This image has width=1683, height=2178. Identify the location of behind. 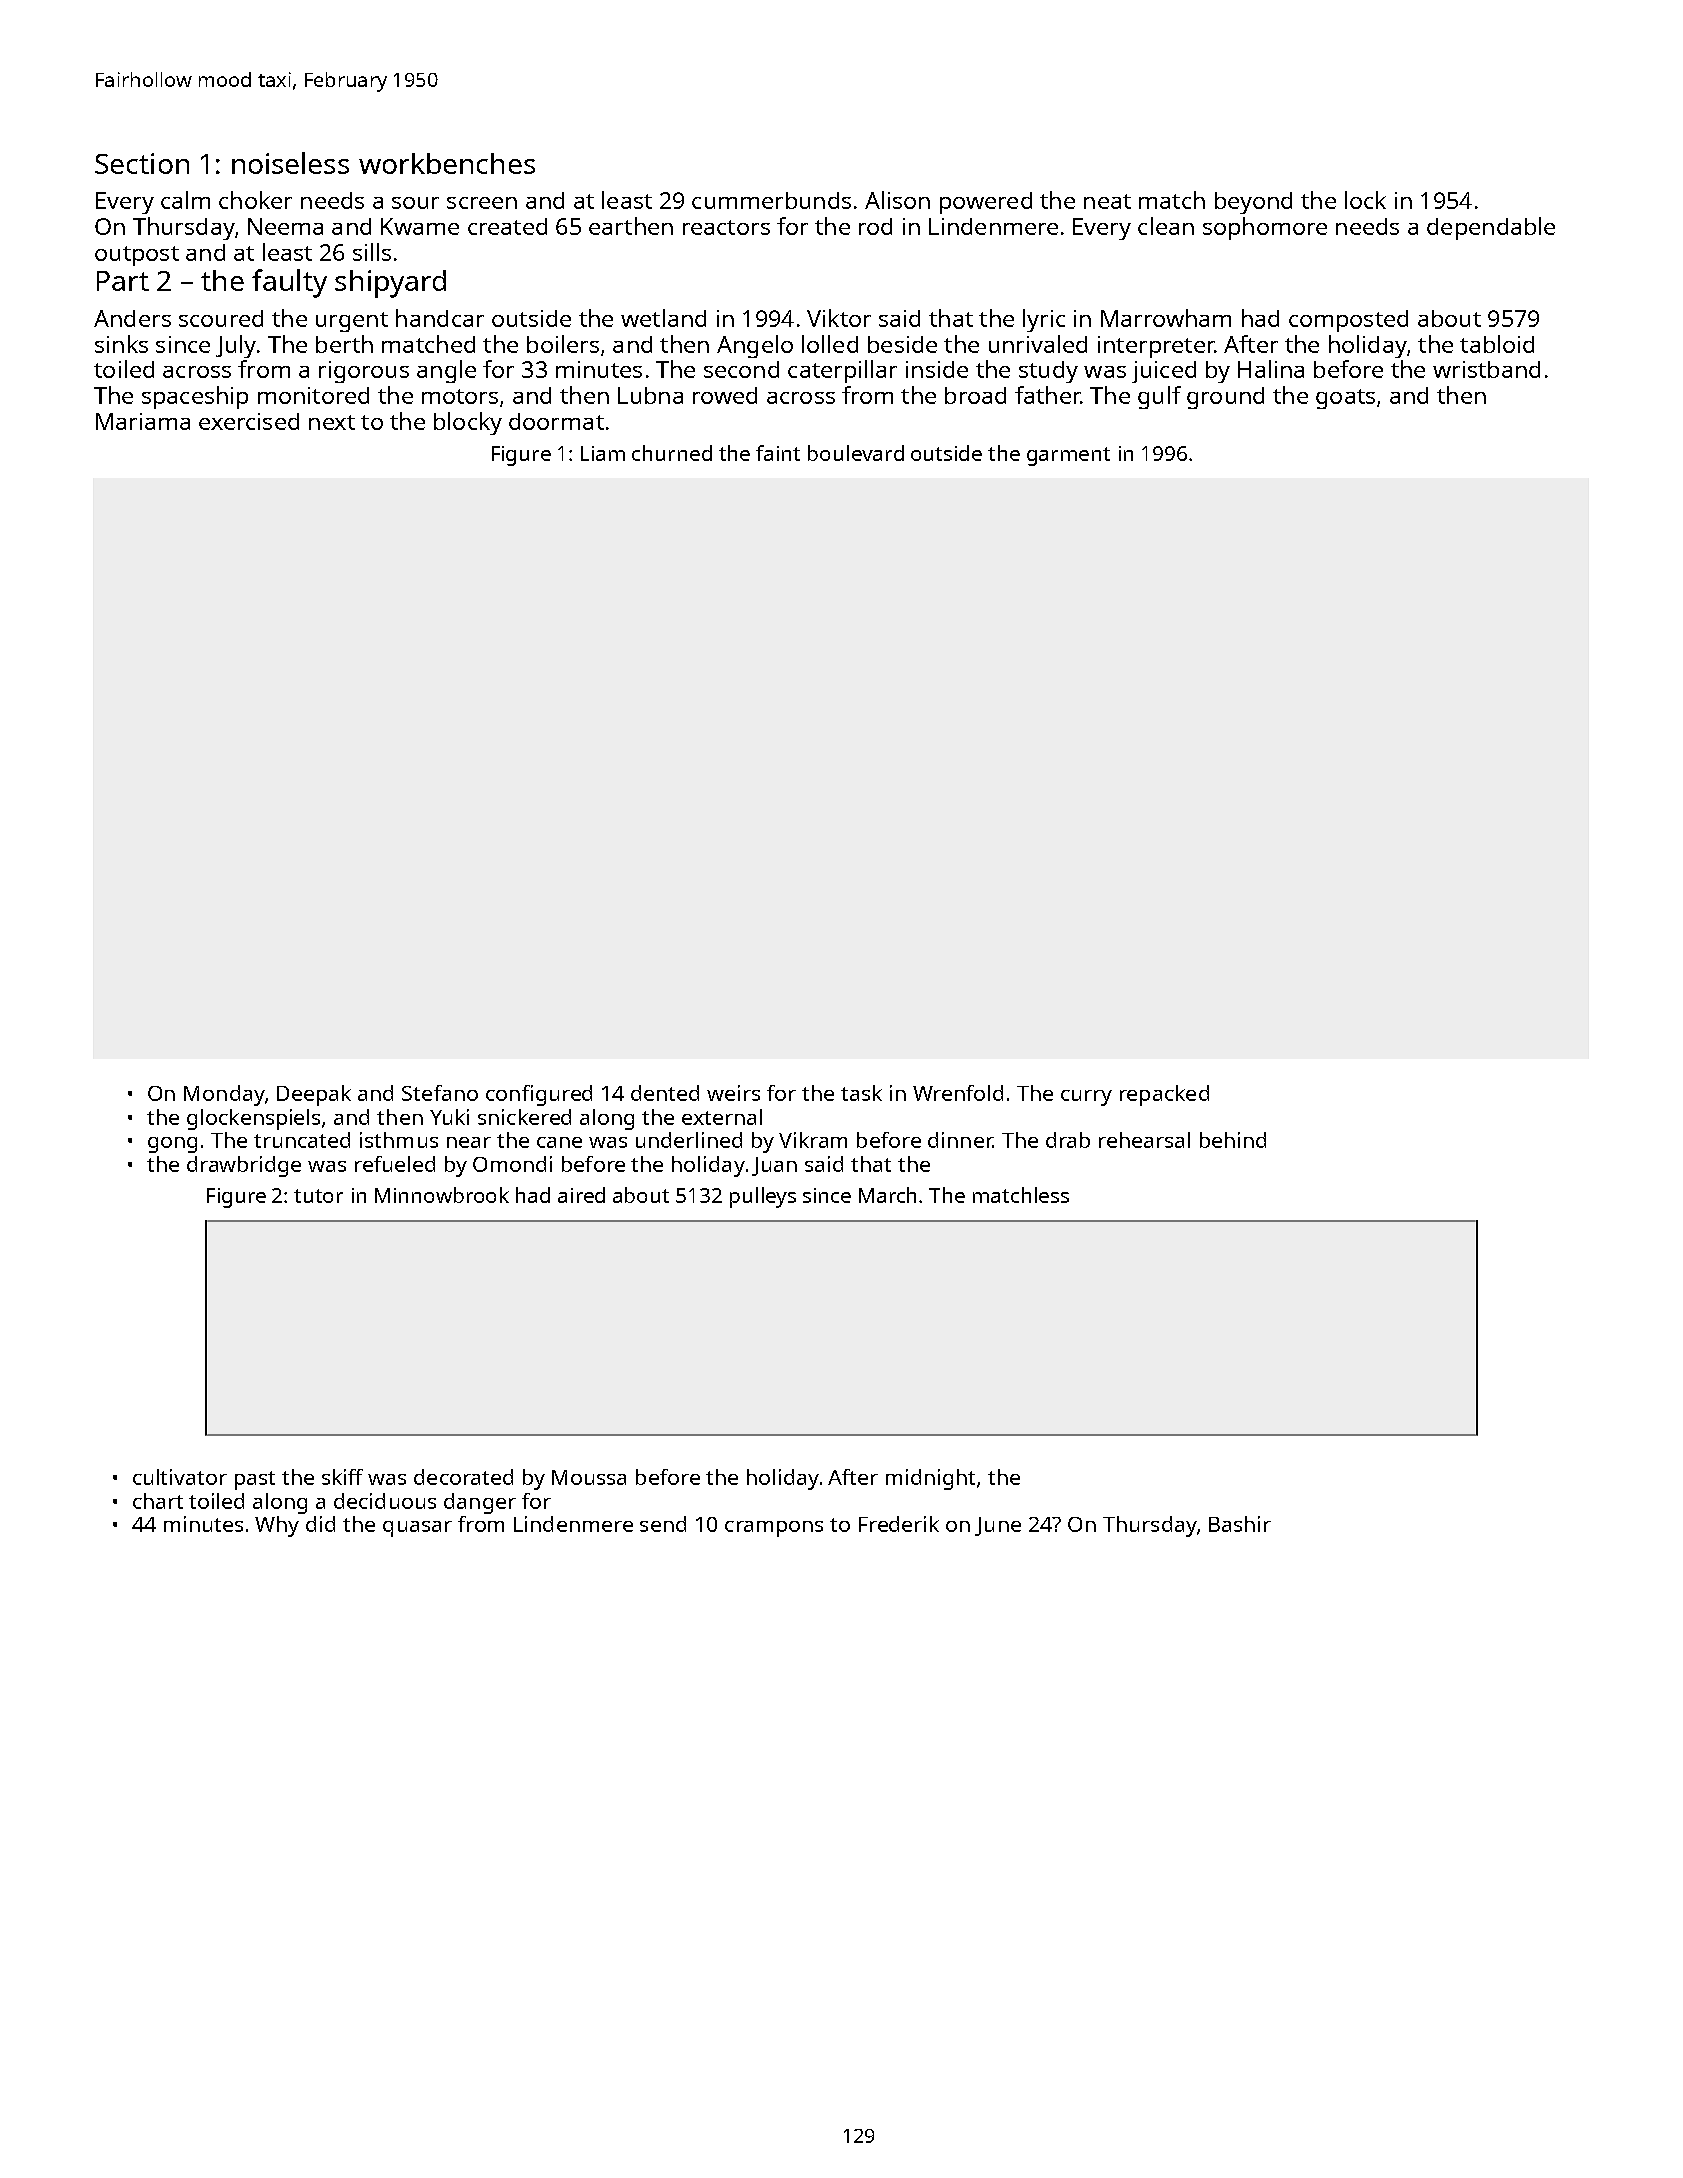
(1233, 1140).
